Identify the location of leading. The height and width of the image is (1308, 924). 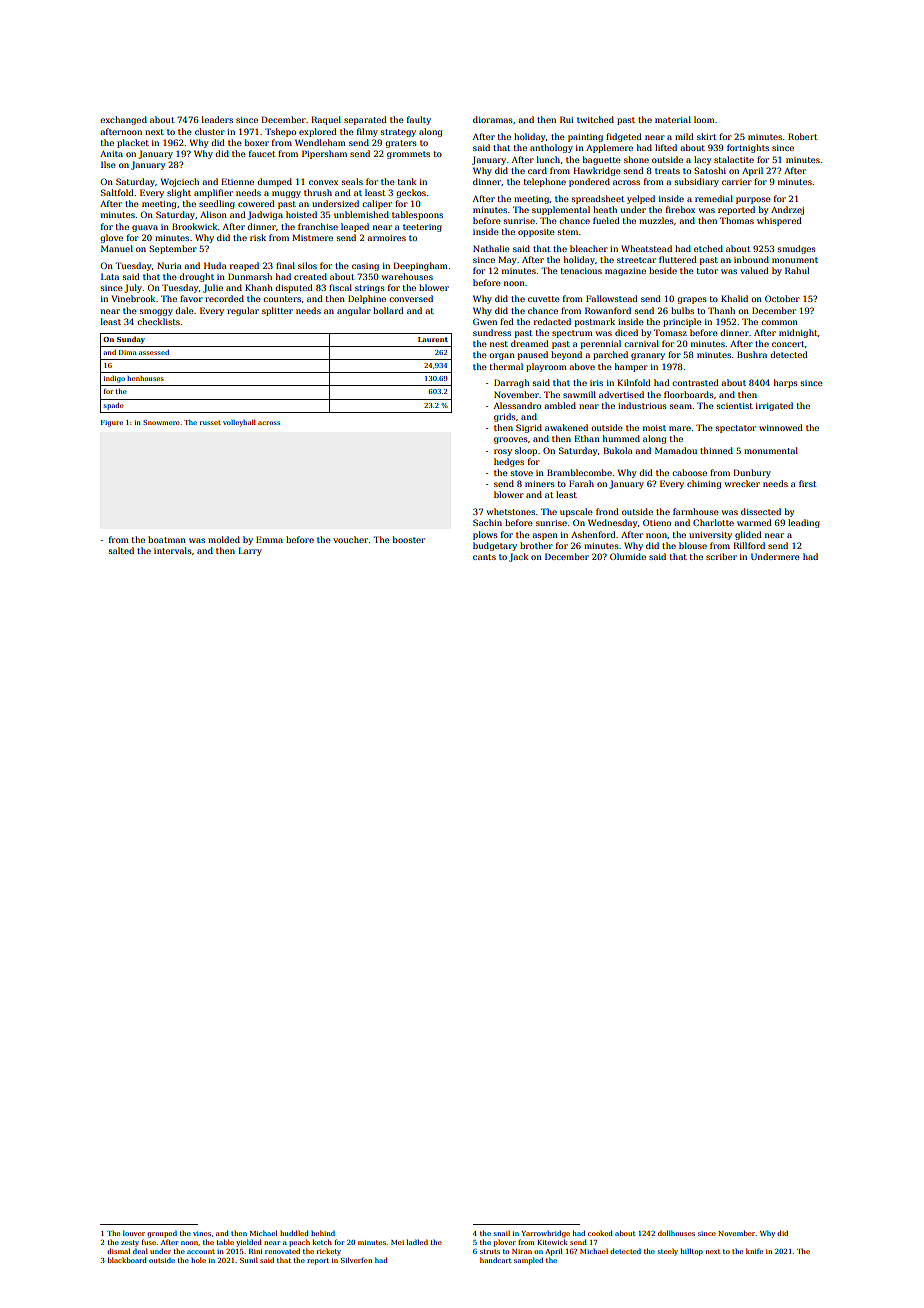
(804, 523).
